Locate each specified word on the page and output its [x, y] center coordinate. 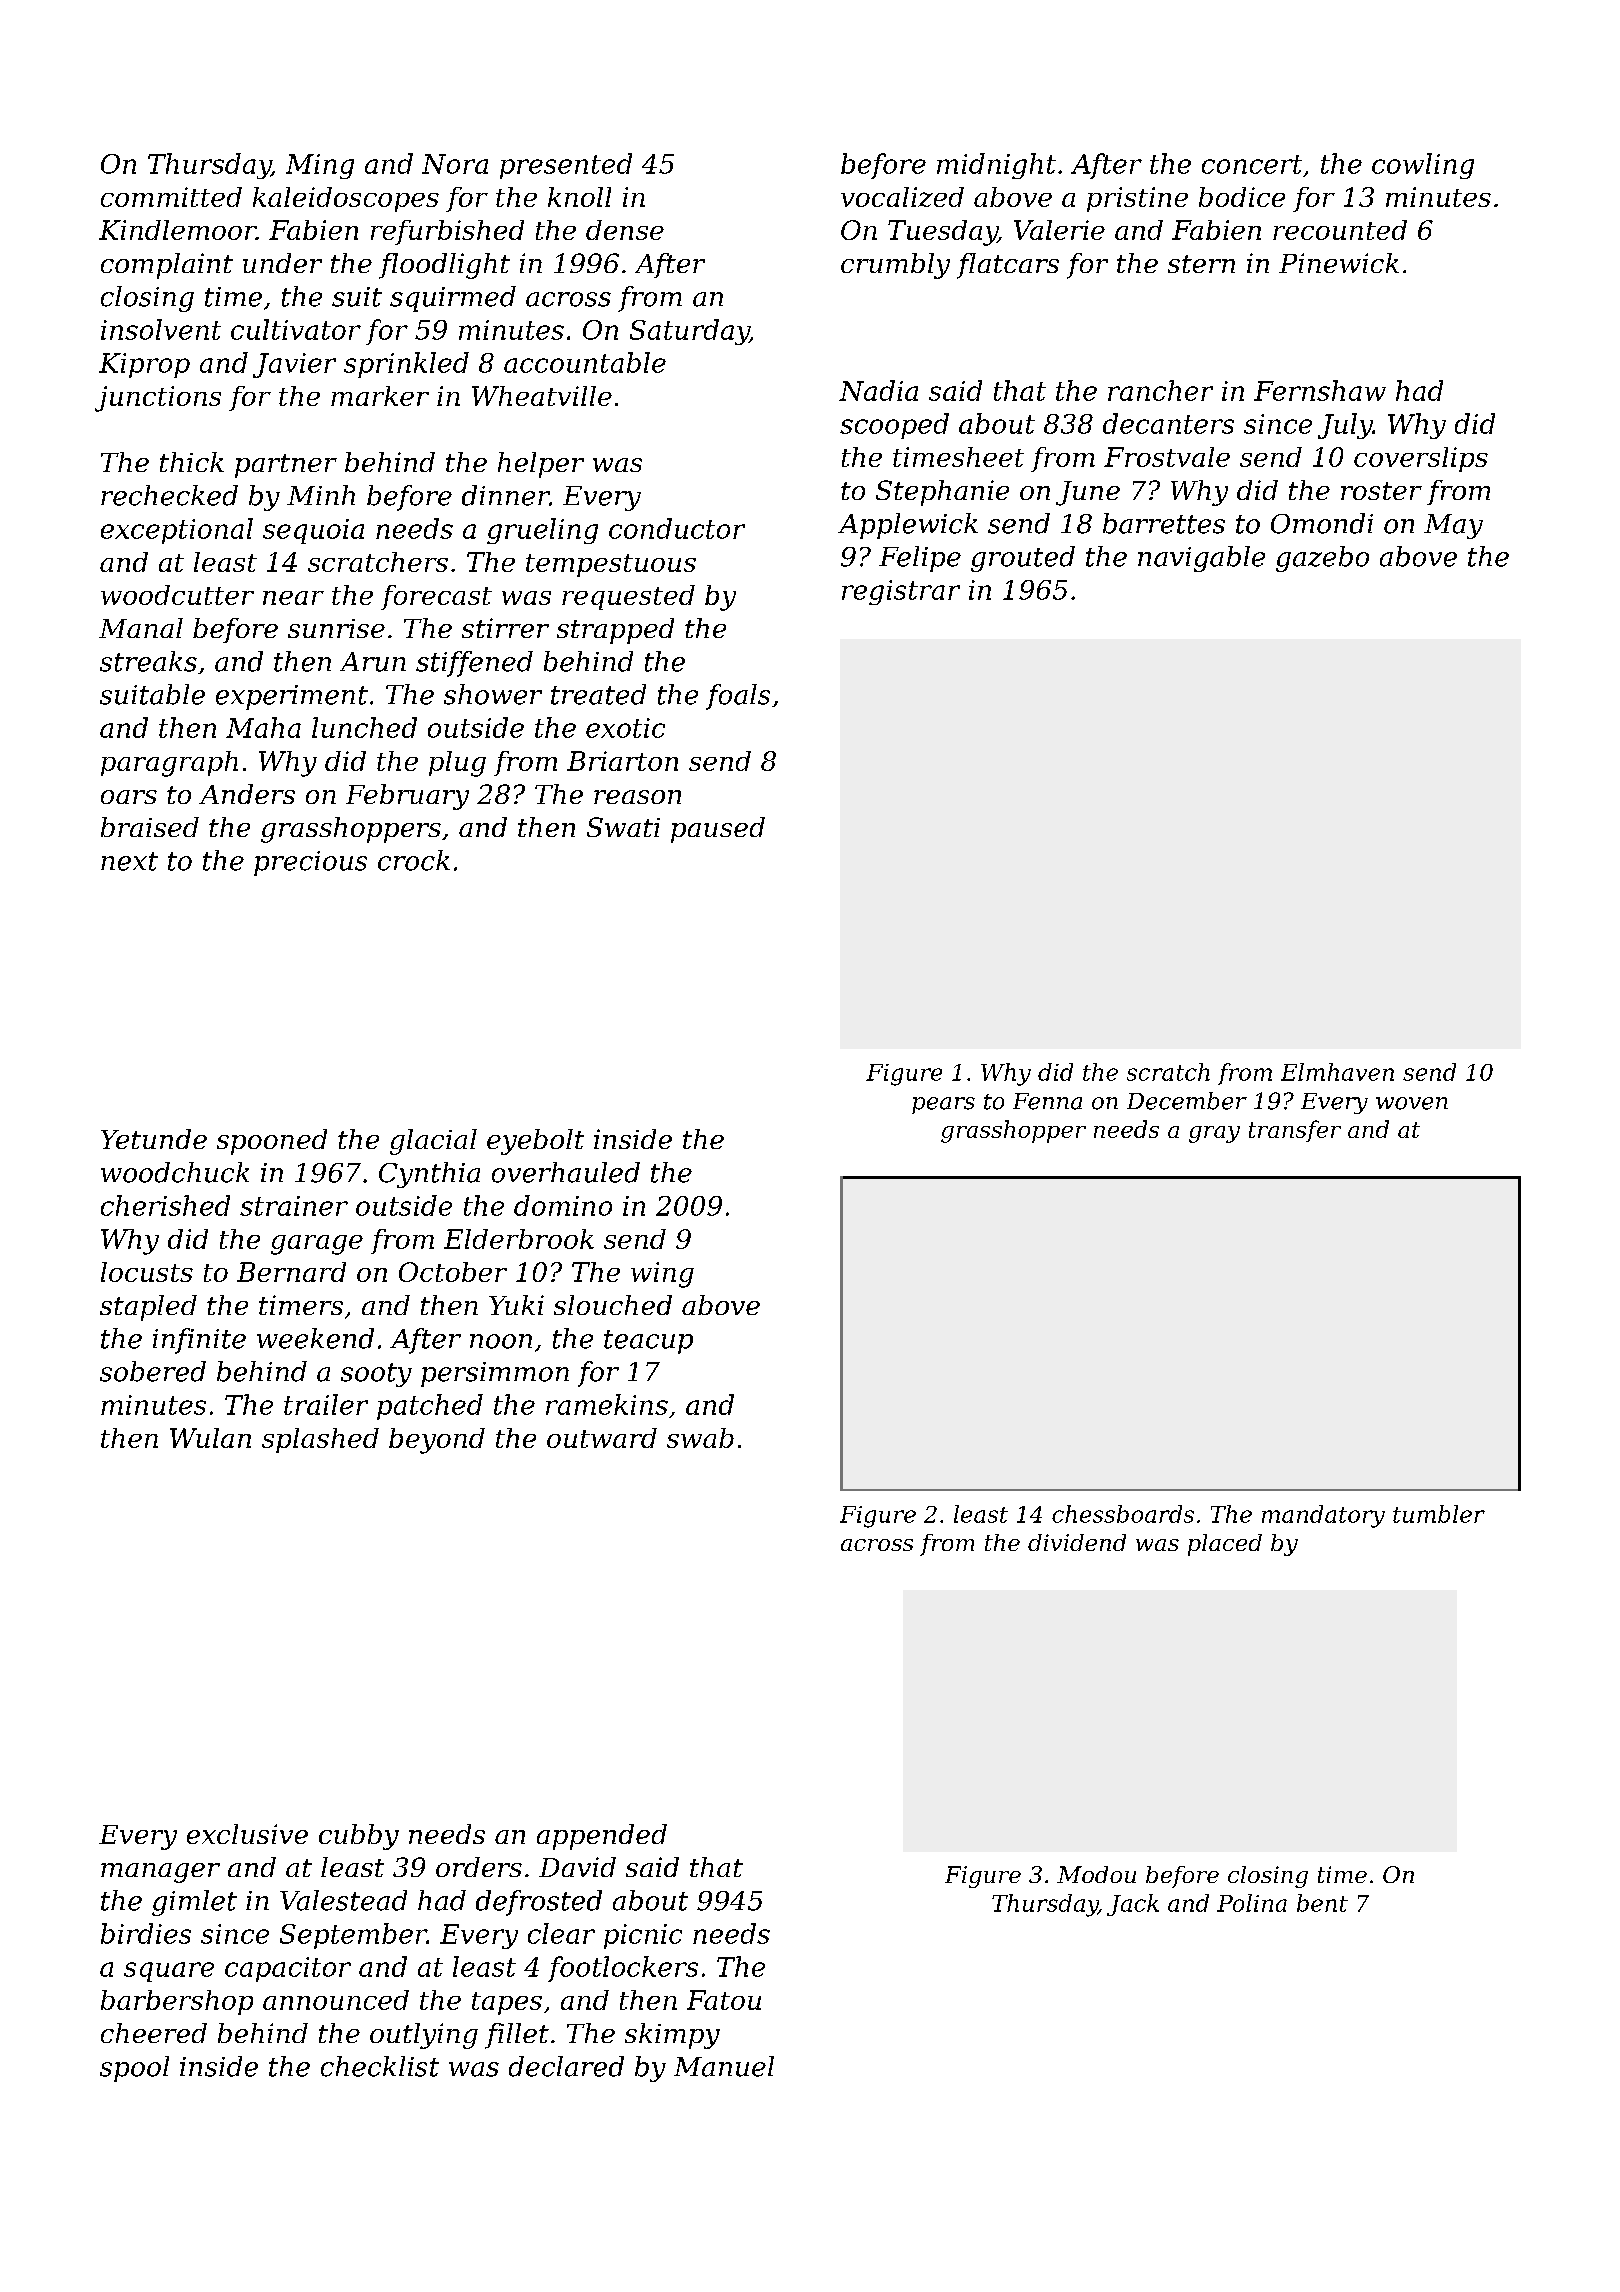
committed [171, 197]
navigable [1201, 559]
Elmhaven [1337, 1072]
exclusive [247, 1834]
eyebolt [535, 1142]
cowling [1423, 166]
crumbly [895, 266]
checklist [380, 2066]
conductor [677, 528]
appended [602, 1837]
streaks [148, 661]
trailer [326, 1404]
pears [943, 1105]
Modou [1096, 1874]
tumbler [1439, 1514]
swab [700, 1438]
